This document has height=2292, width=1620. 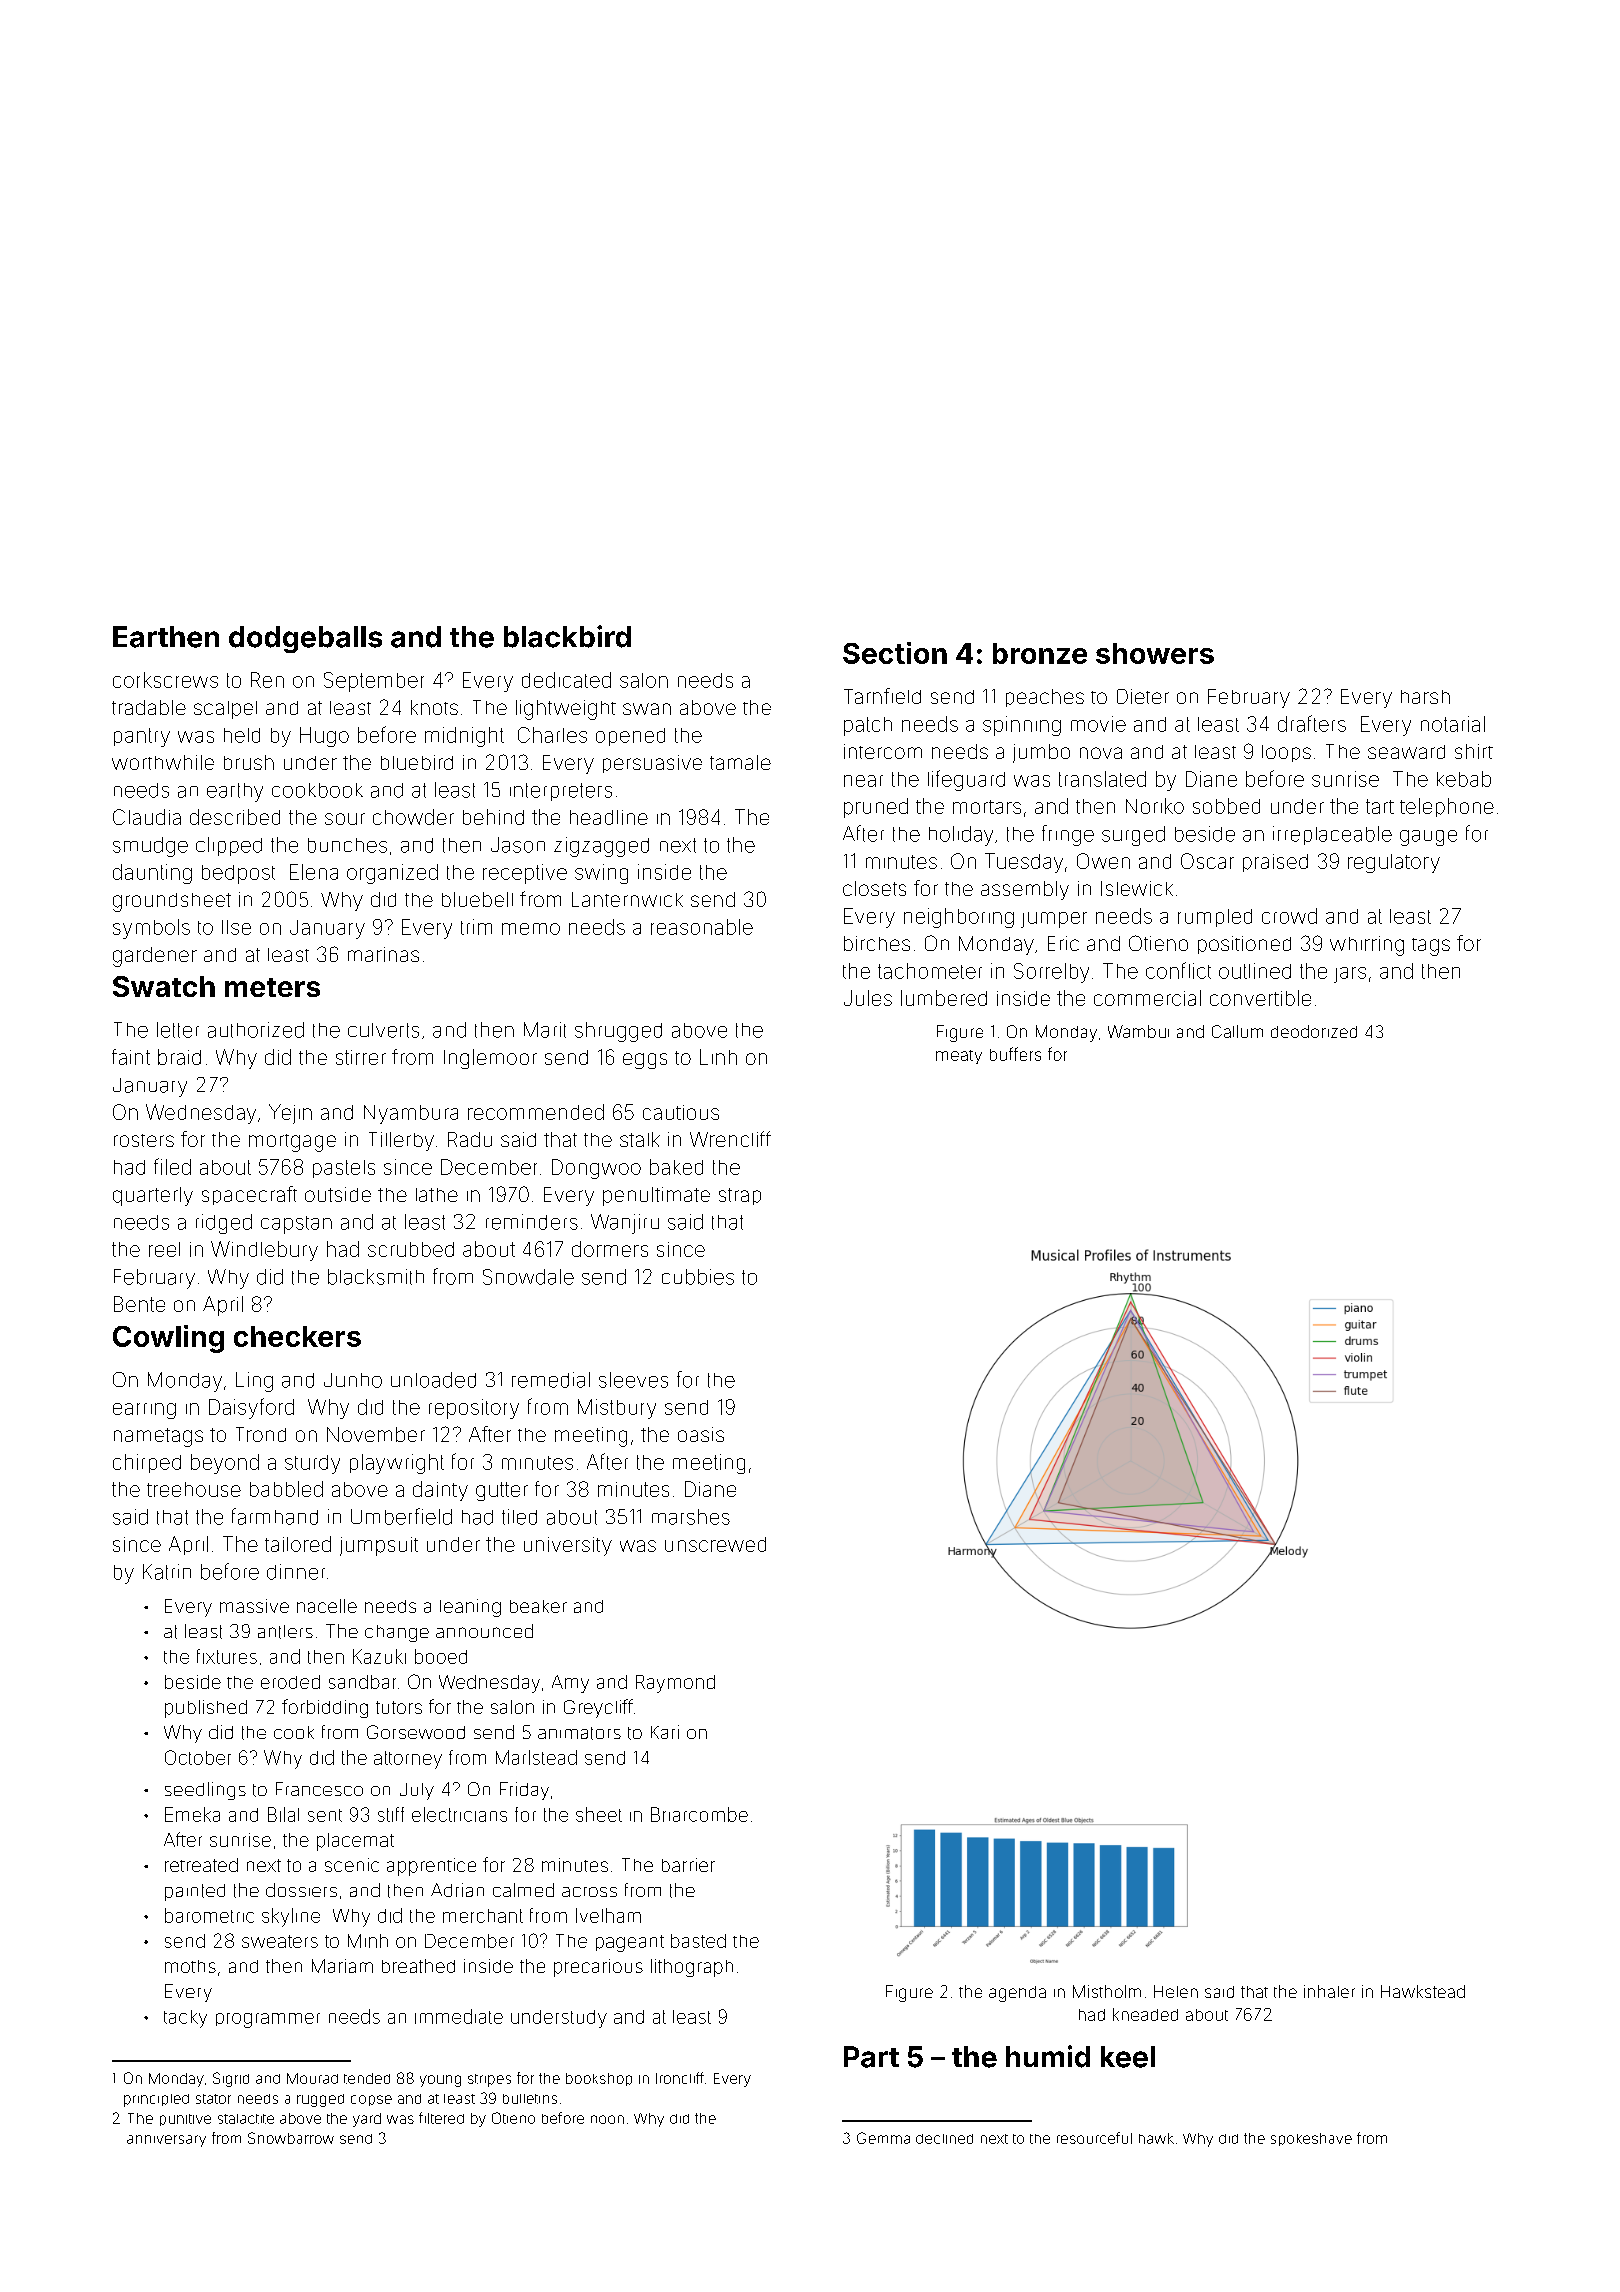 I want to click on sturdy, so click(x=312, y=1464).
